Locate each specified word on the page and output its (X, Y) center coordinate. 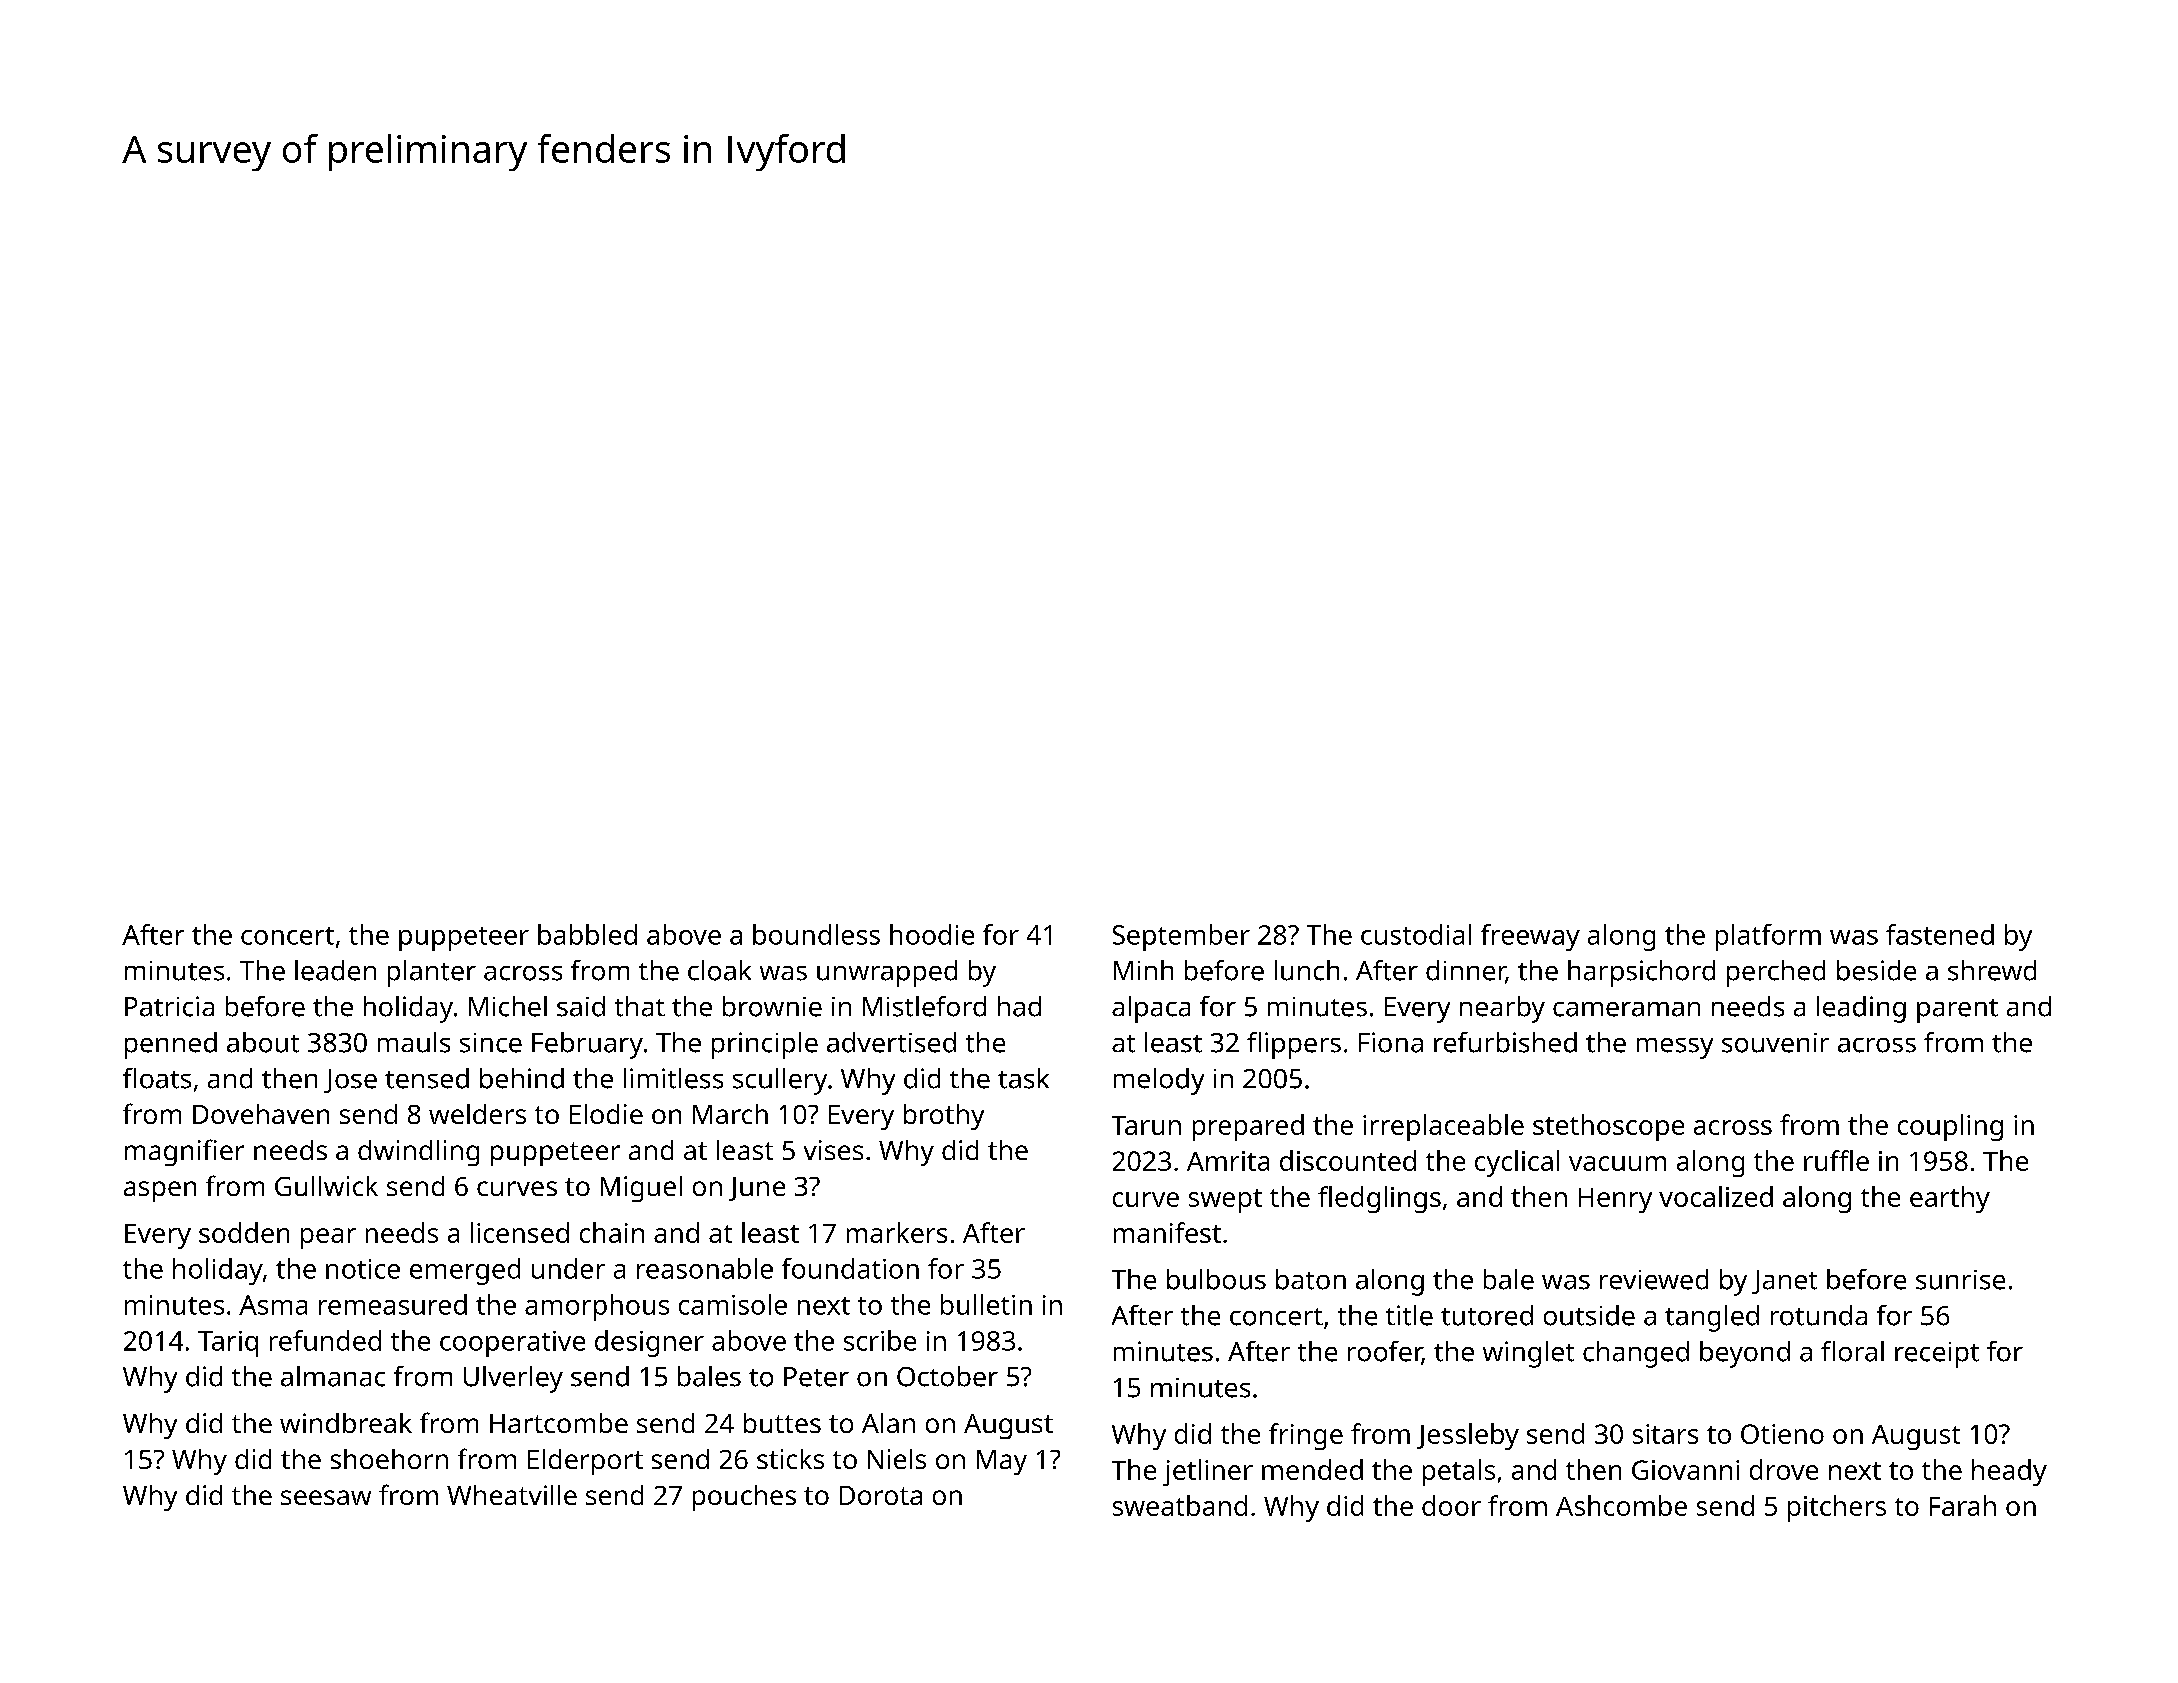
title (1409, 1315)
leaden (335, 970)
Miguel (641, 1189)
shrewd (1992, 970)
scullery (780, 1081)
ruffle (1836, 1160)
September (1181, 937)
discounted (1348, 1160)
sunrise (1960, 1280)
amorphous (597, 1307)
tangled (1712, 1318)
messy (1675, 1048)
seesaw (326, 1497)
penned (171, 1045)
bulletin (986, 1304)
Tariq (228, 1344)
